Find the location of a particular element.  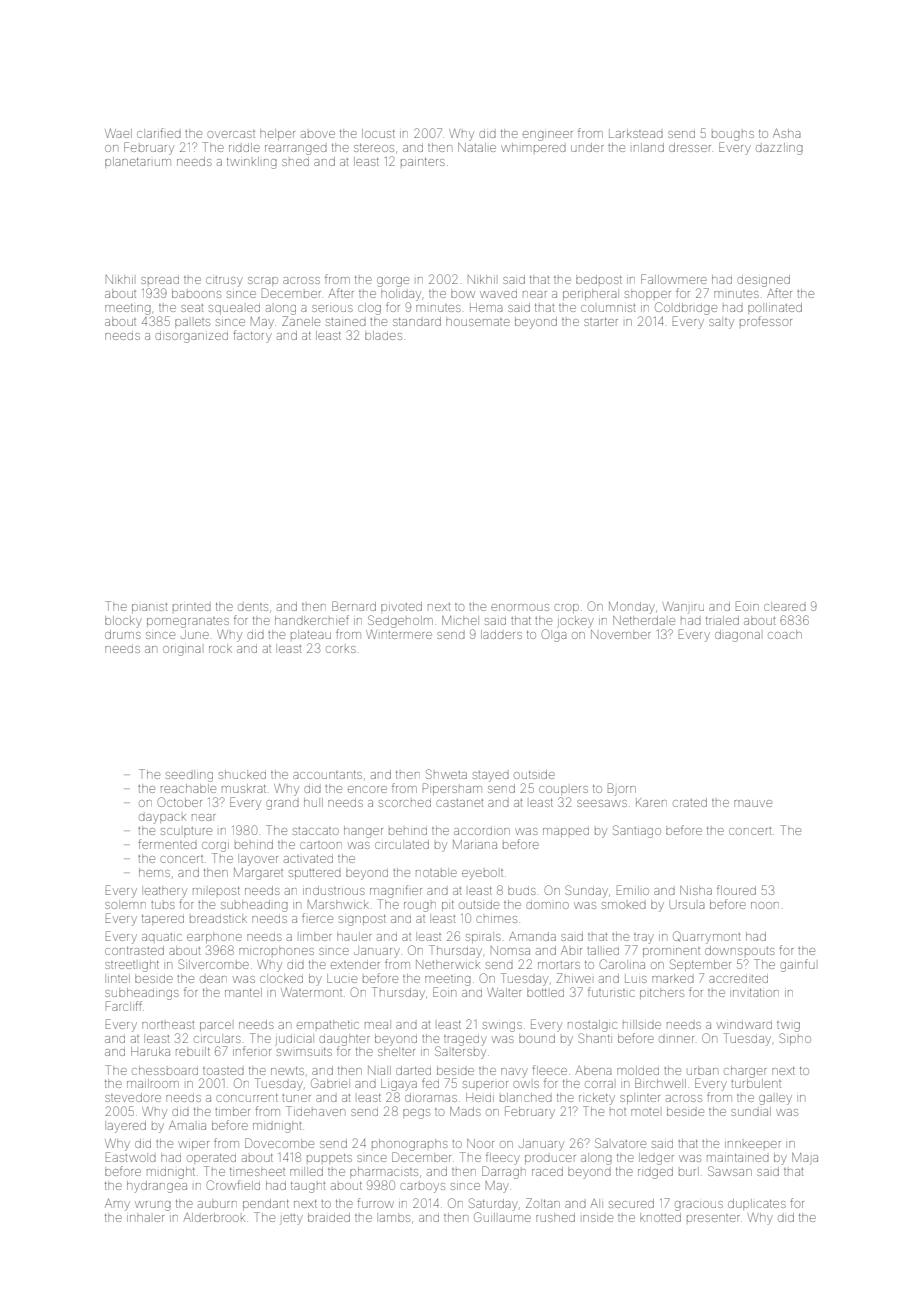

enormous is located at coordinates (520, 607).
